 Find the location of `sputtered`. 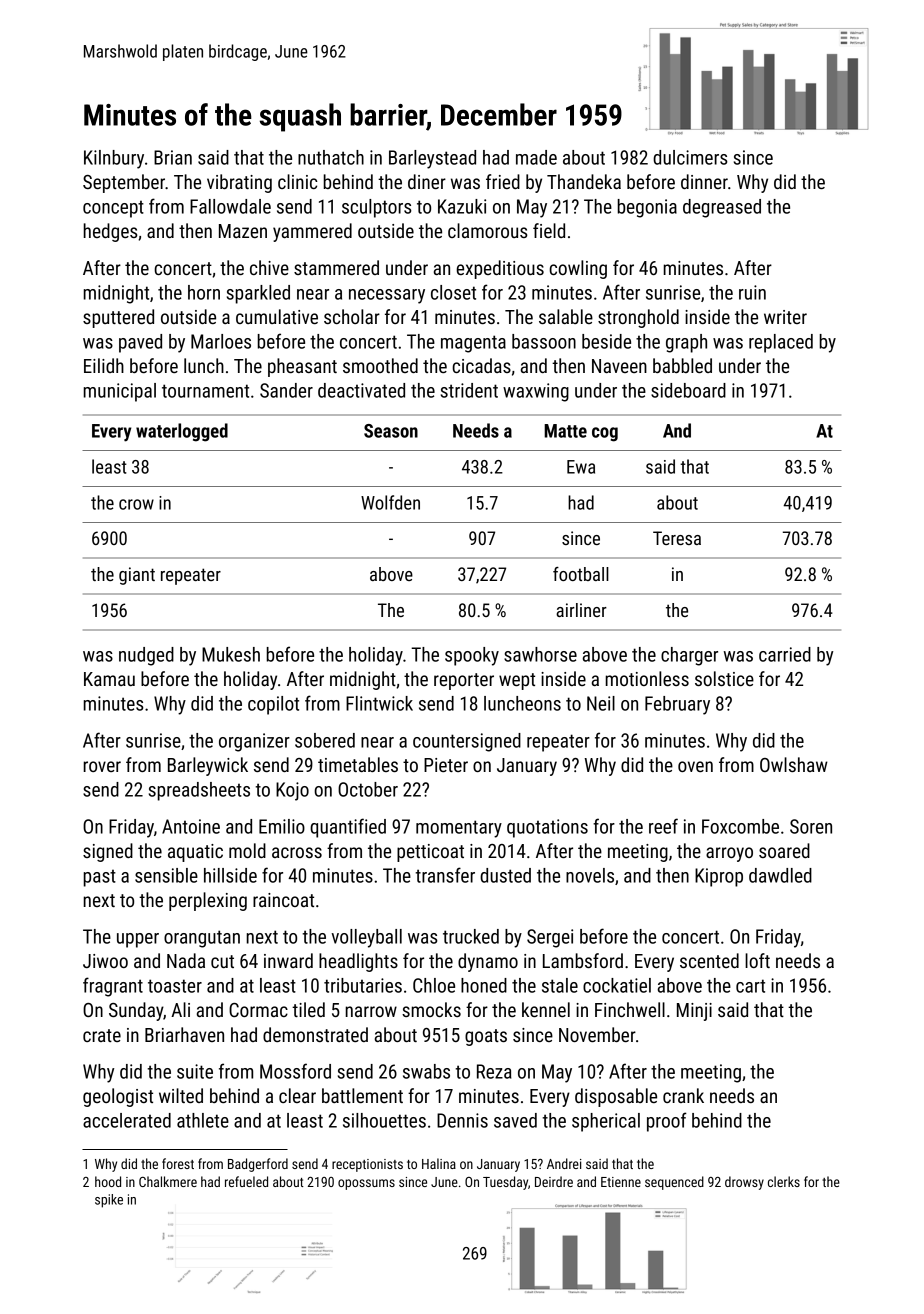

sputtered is located at coordinates (118, 318).
